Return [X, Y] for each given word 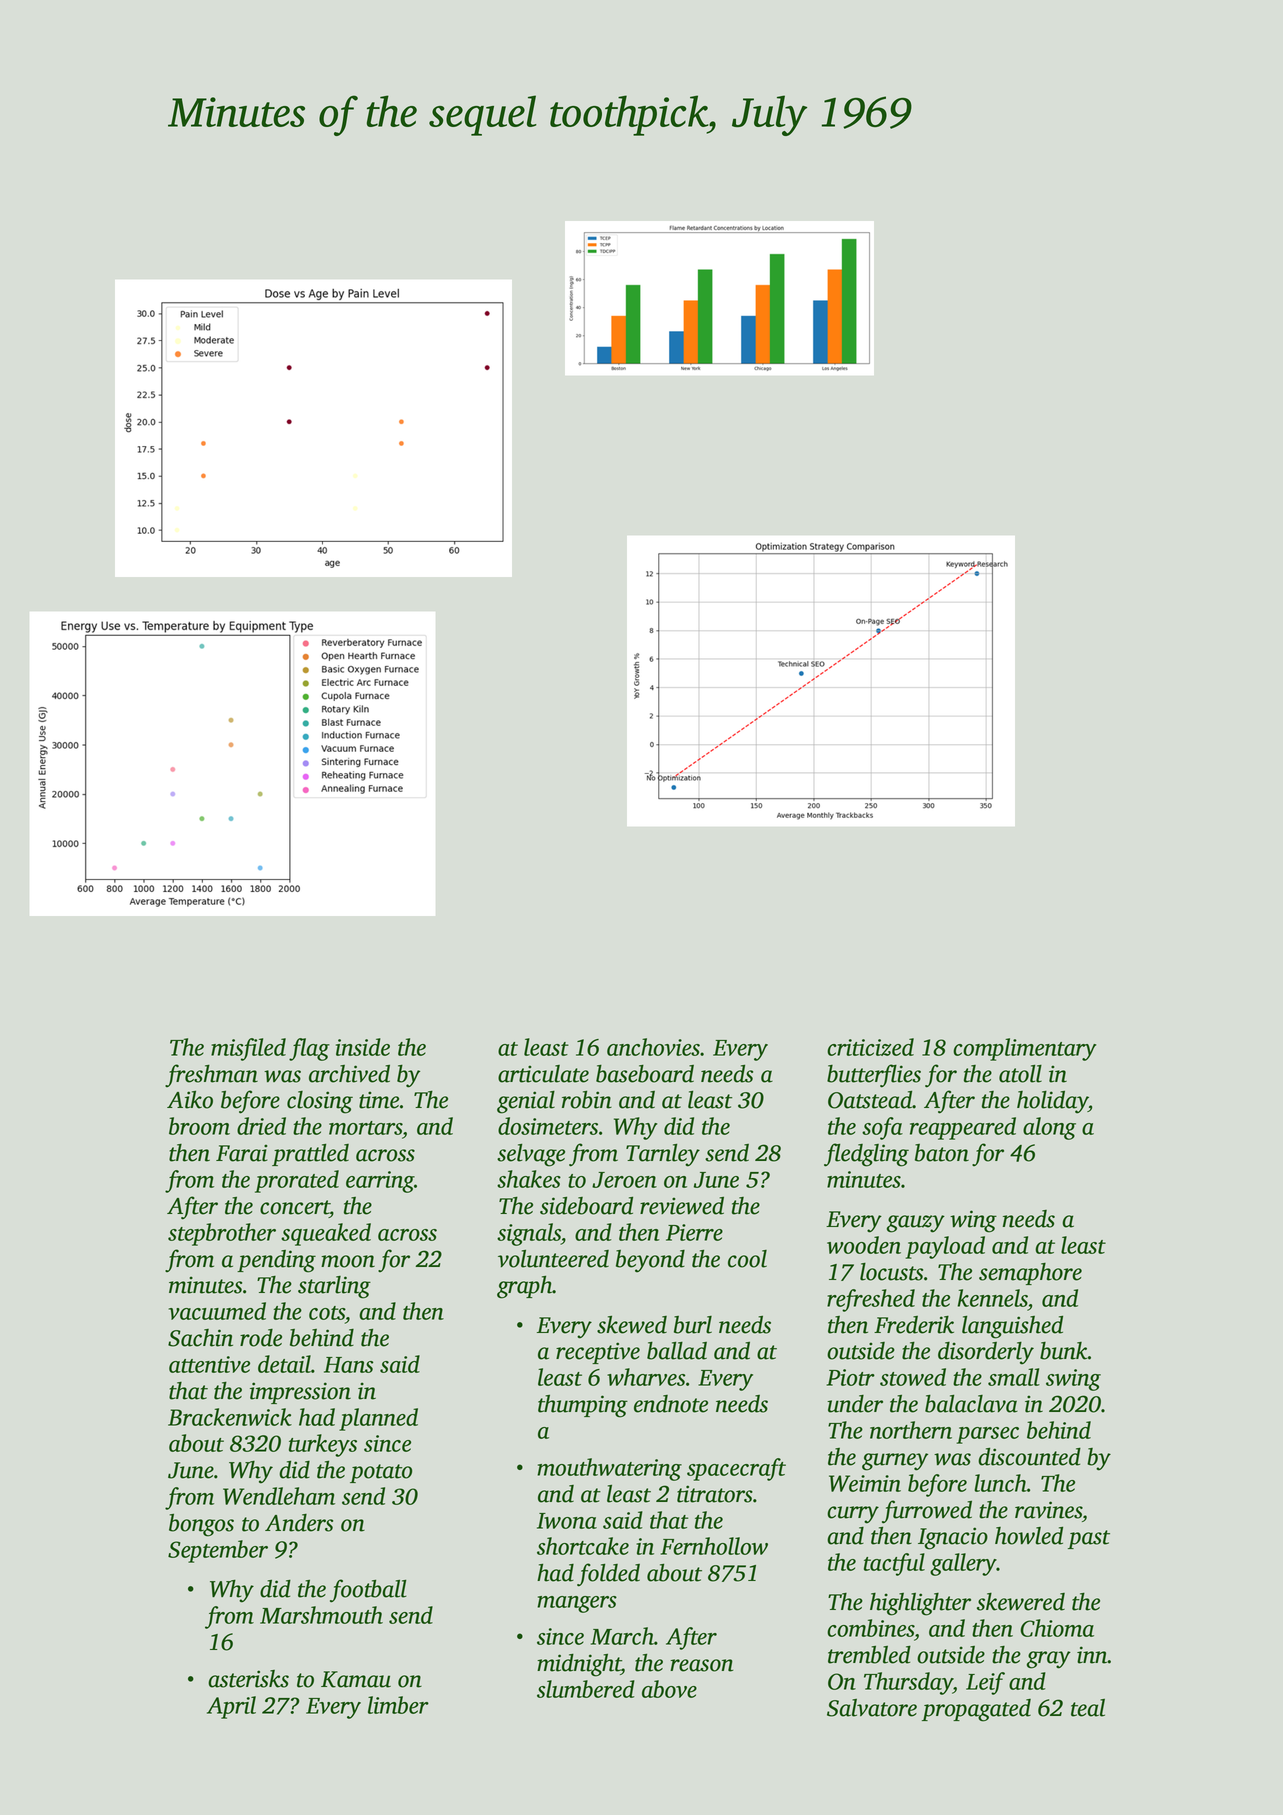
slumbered [586, 1689]
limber [398, 1705]
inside [363, 1047]
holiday [1052, 1102]
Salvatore [872, 1708]
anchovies [653, 1047]
